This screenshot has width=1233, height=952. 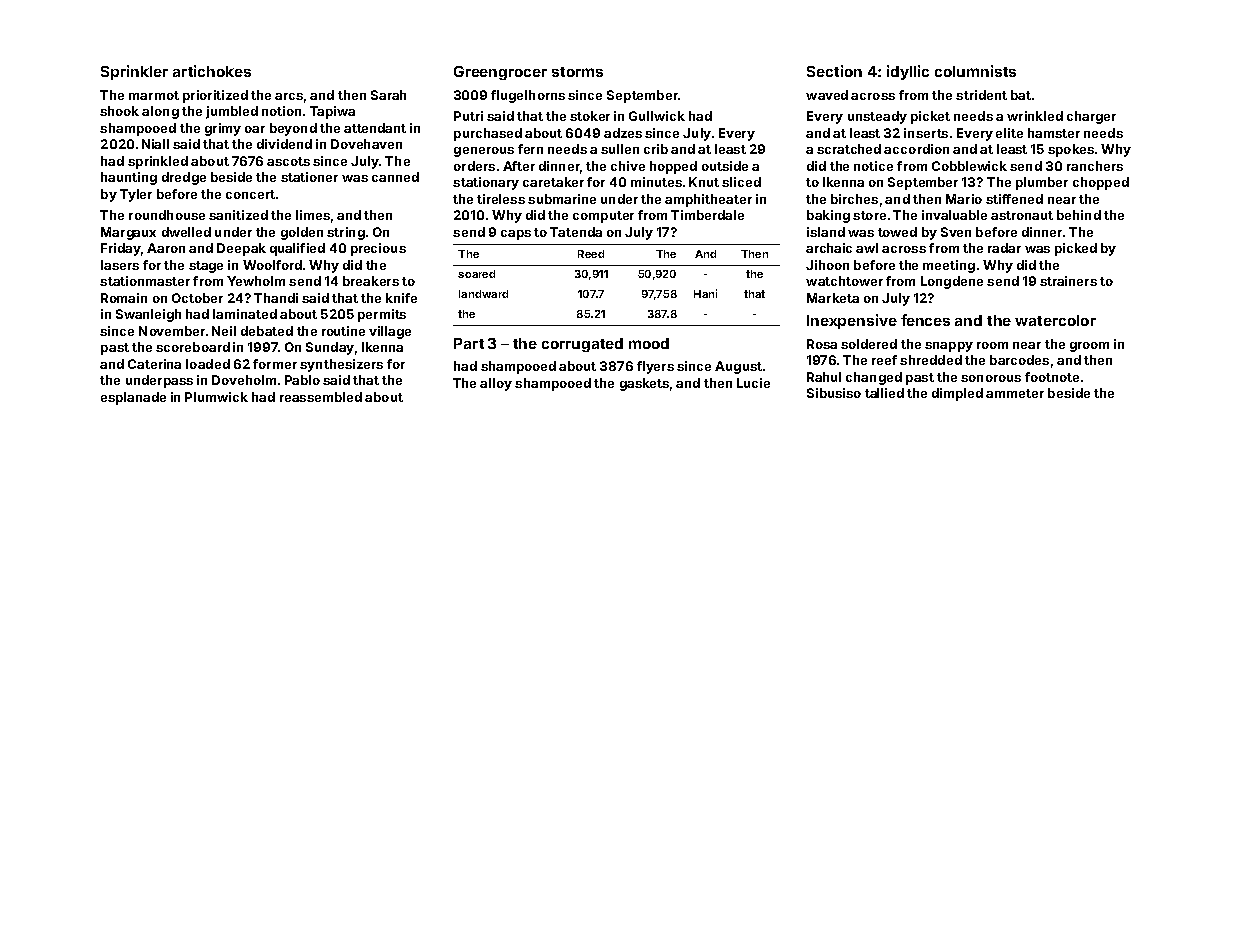 I want to click on village, so click(x=390, y=332).
